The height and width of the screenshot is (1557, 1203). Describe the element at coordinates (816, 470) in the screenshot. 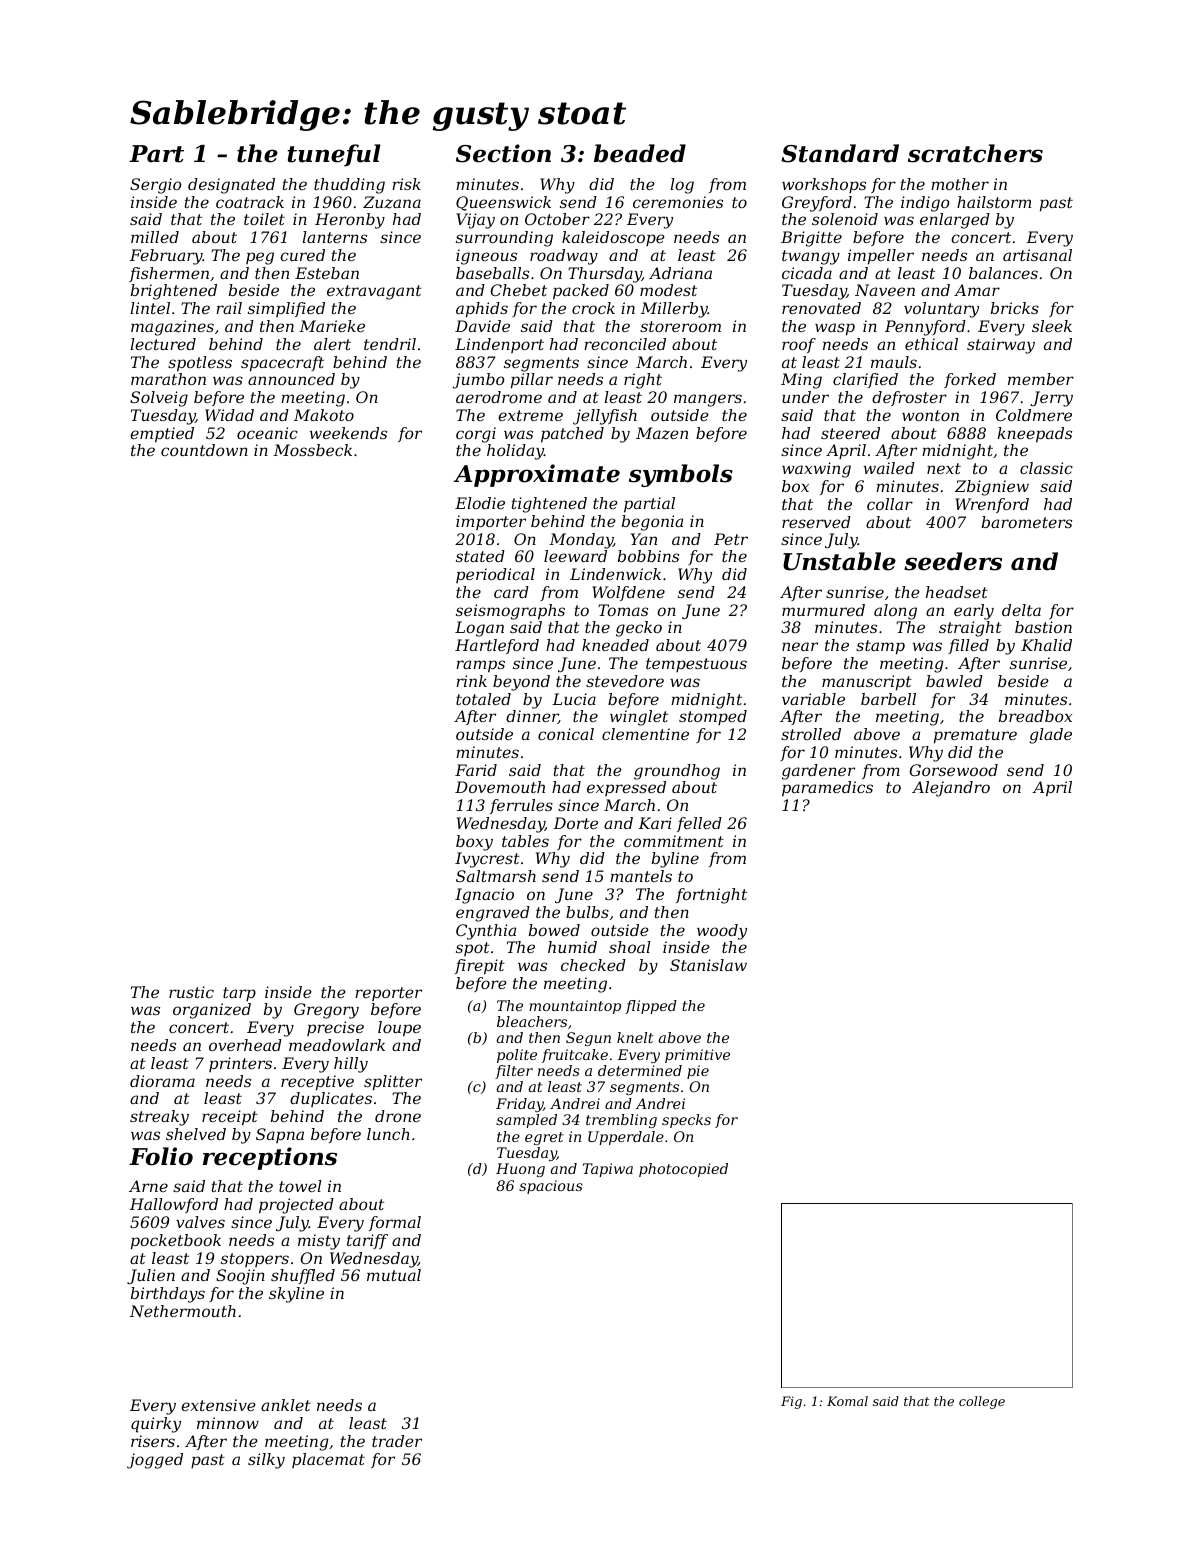

I see `waxwing` at that location.
